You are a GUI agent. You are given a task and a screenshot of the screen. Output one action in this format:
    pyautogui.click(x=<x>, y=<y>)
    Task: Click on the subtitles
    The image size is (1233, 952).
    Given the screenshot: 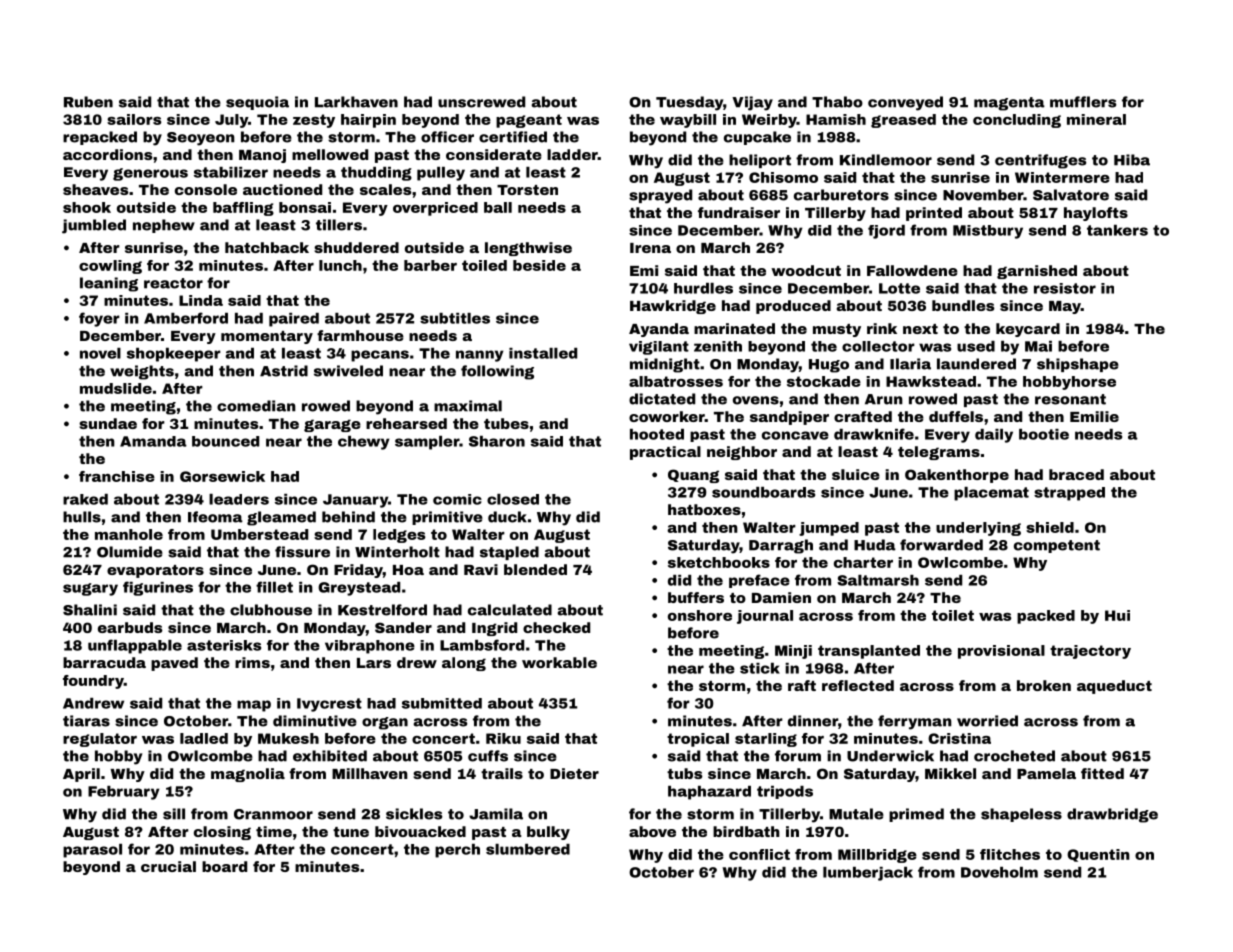 What is the action you would take?
    pyautogui.click(x=455, y=318)
